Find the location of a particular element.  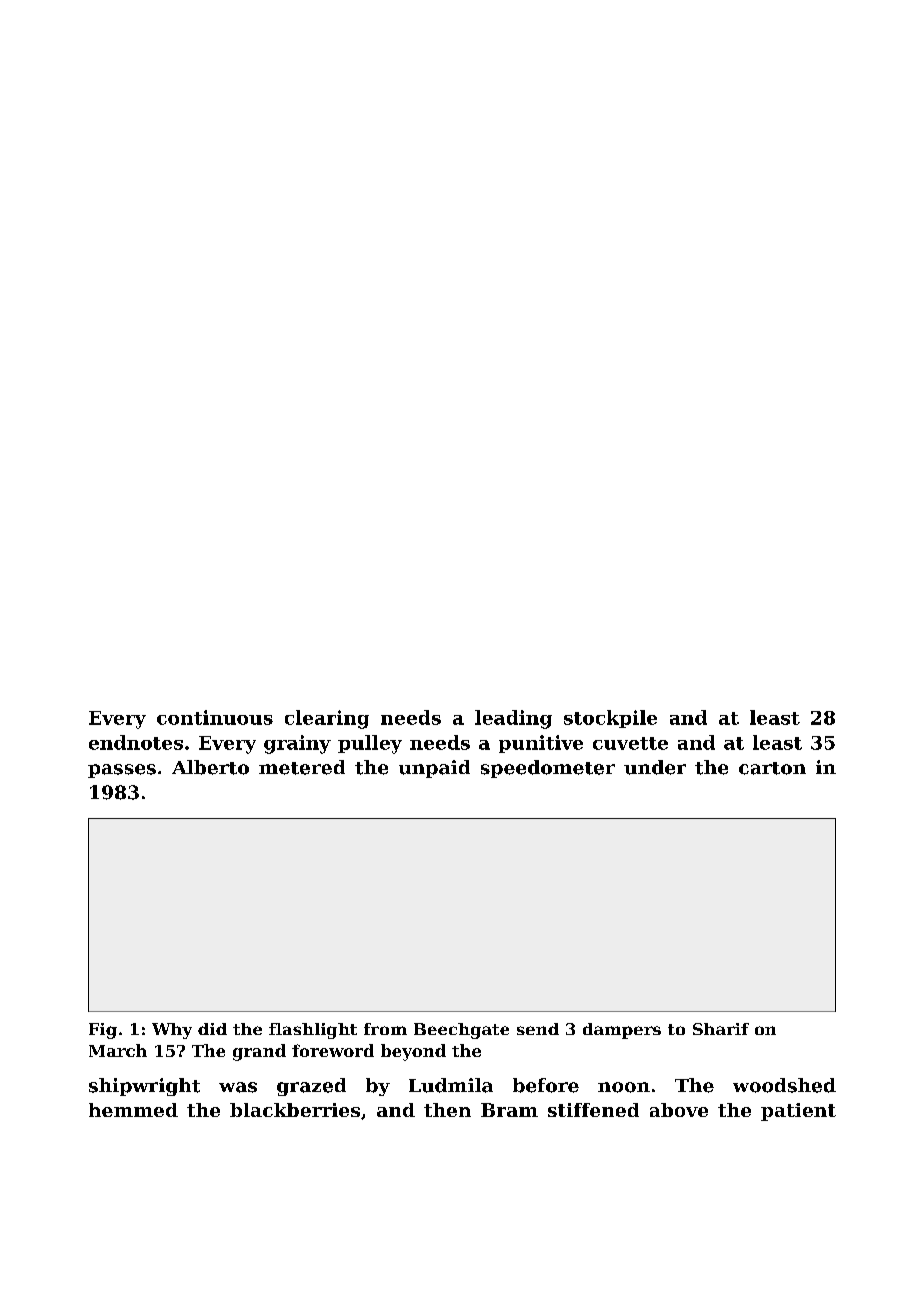

metered is located at coordinates (302, 767).
